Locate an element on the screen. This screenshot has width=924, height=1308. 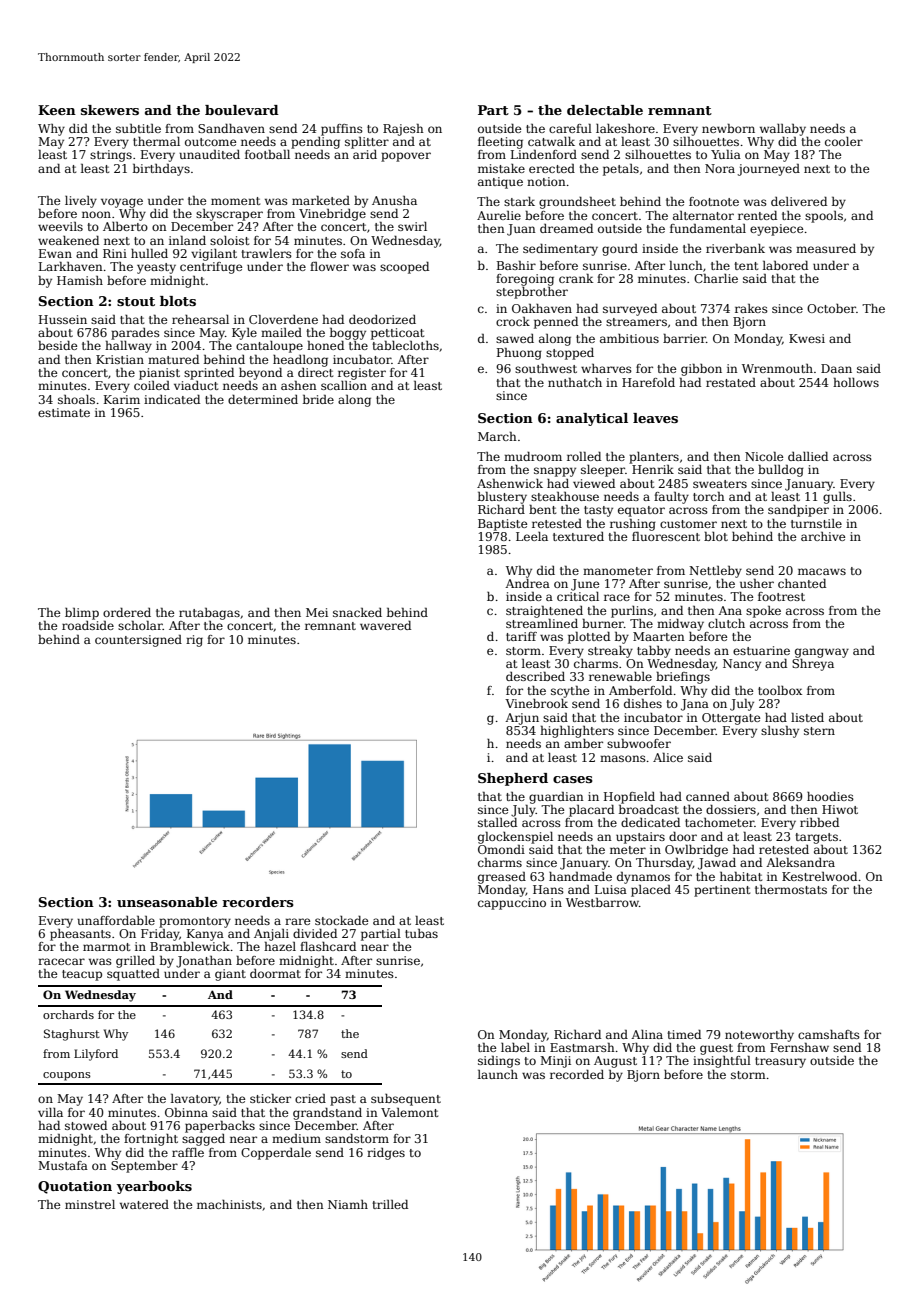
subsequent is located at coordinates (406, 1100).
